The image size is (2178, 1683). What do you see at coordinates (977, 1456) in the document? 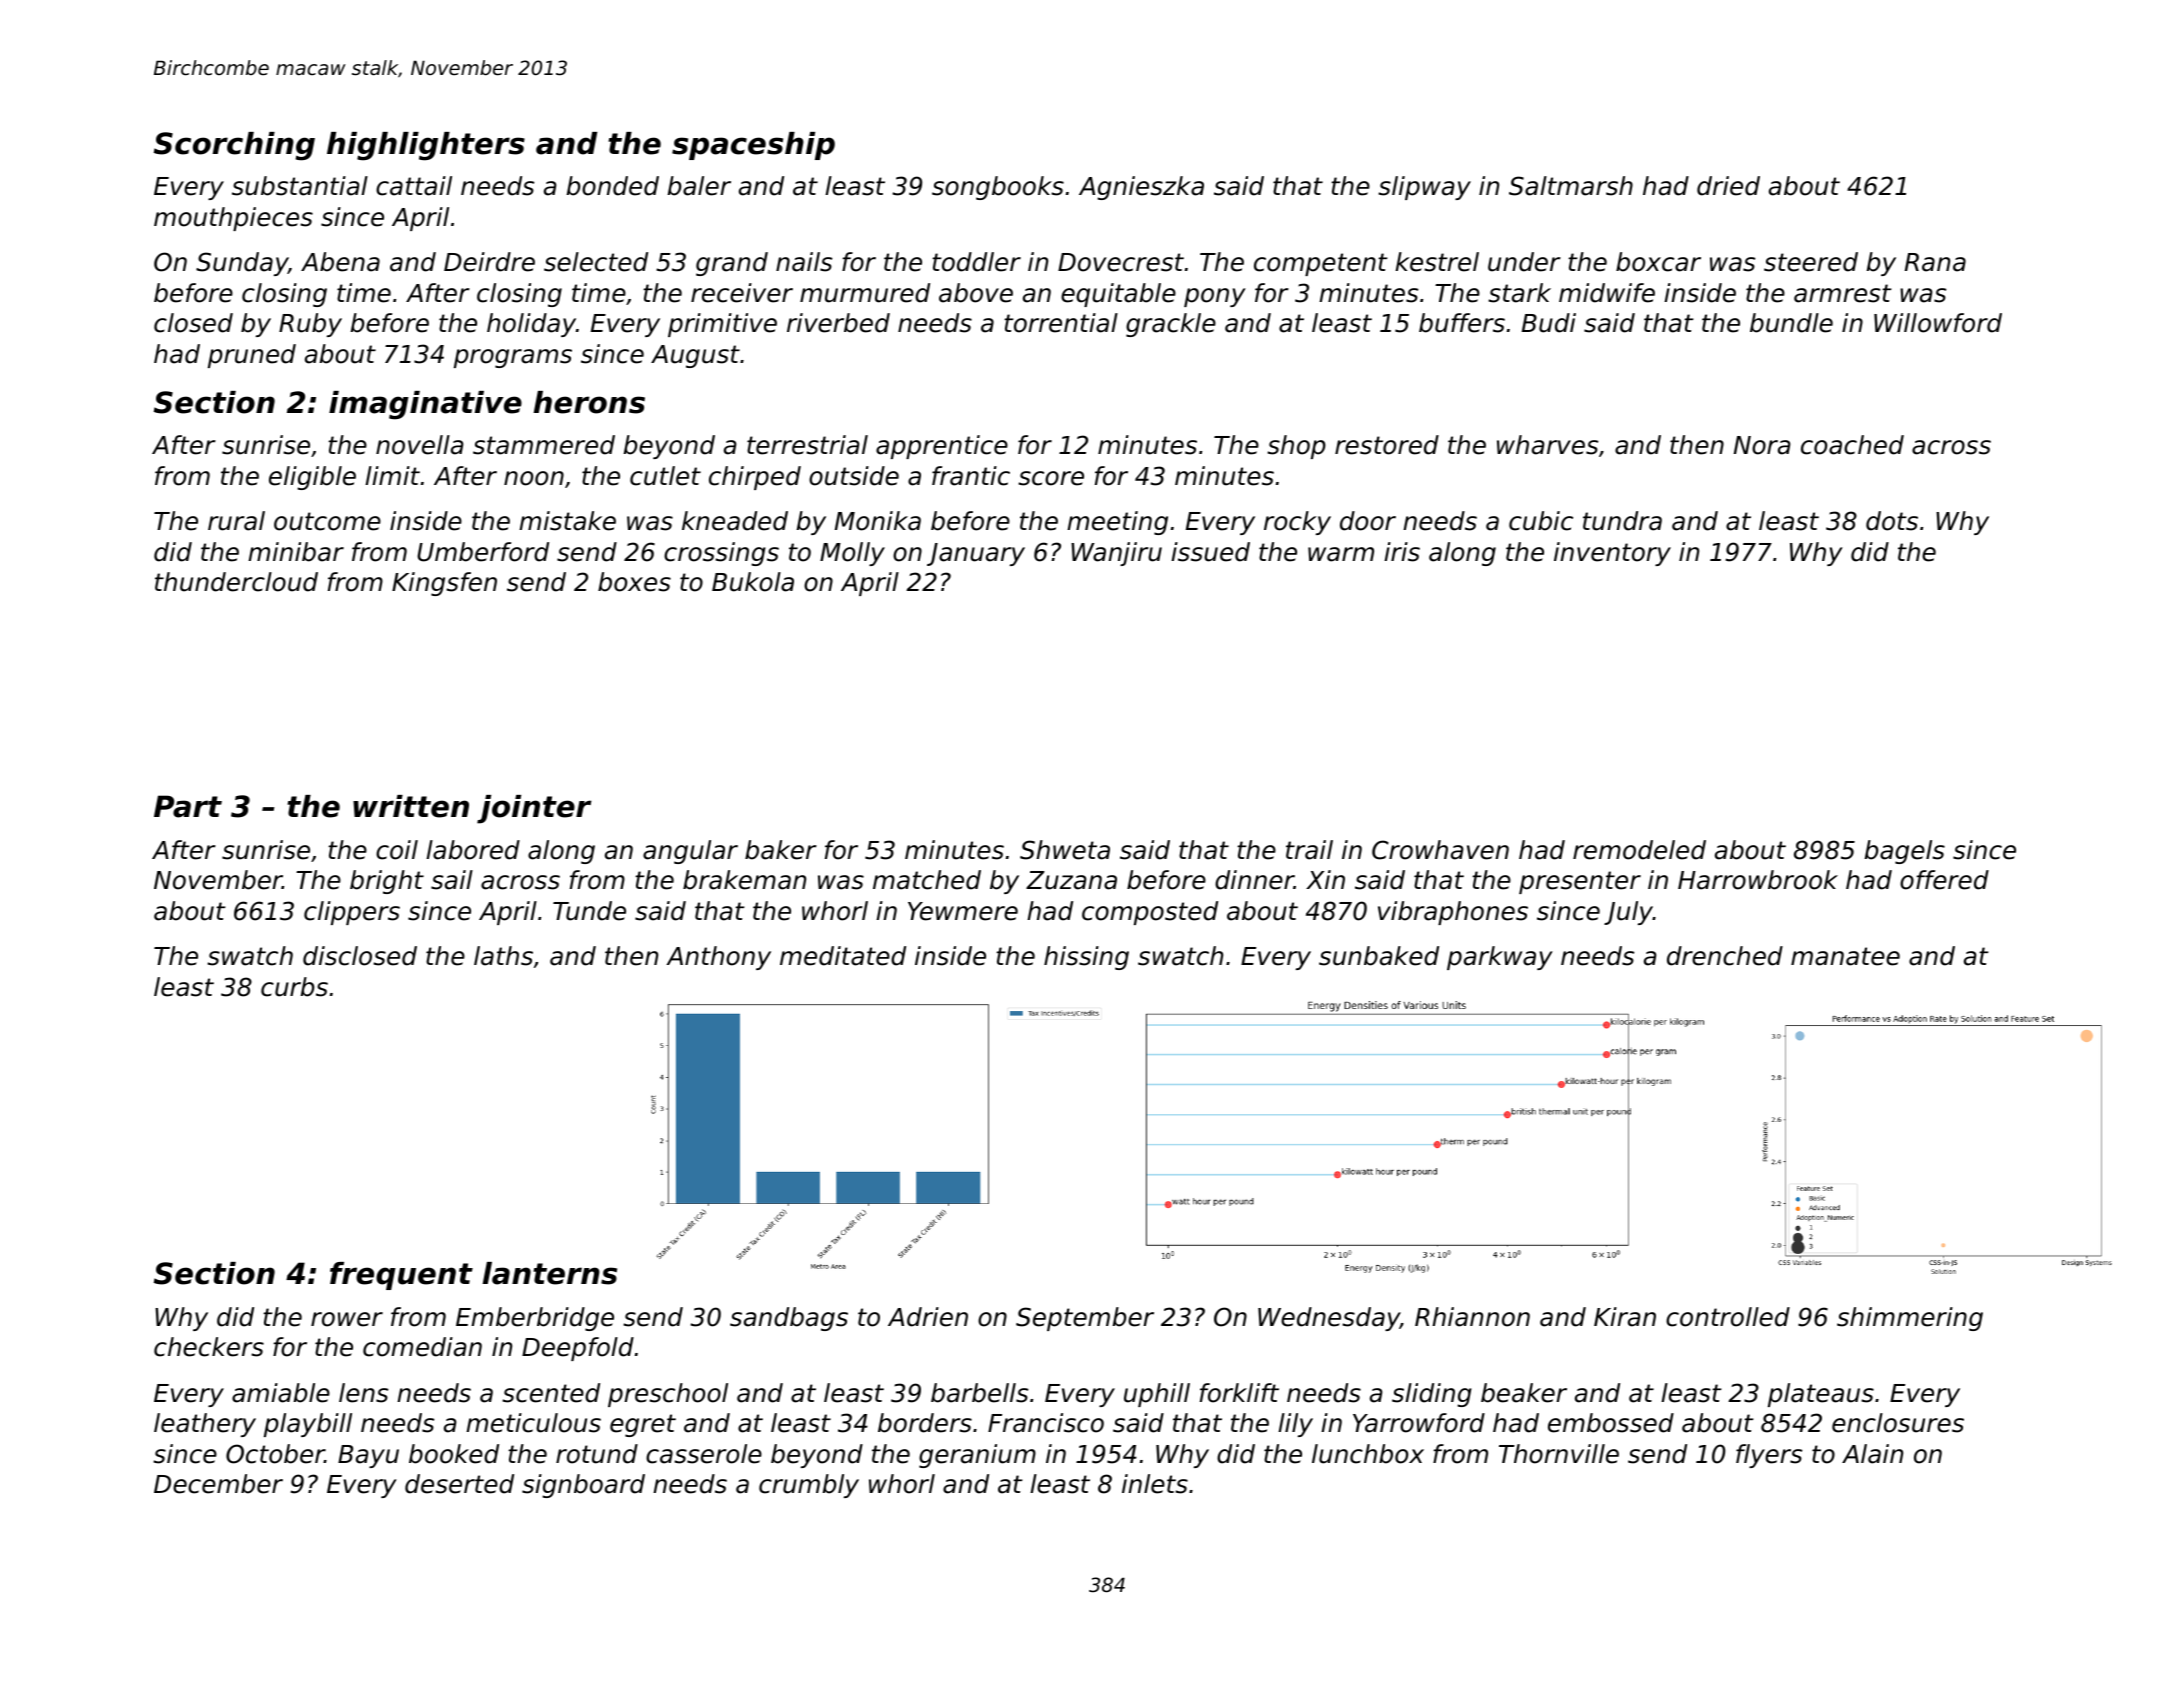
I see `geranium` at bounding box center [977, 1456].
